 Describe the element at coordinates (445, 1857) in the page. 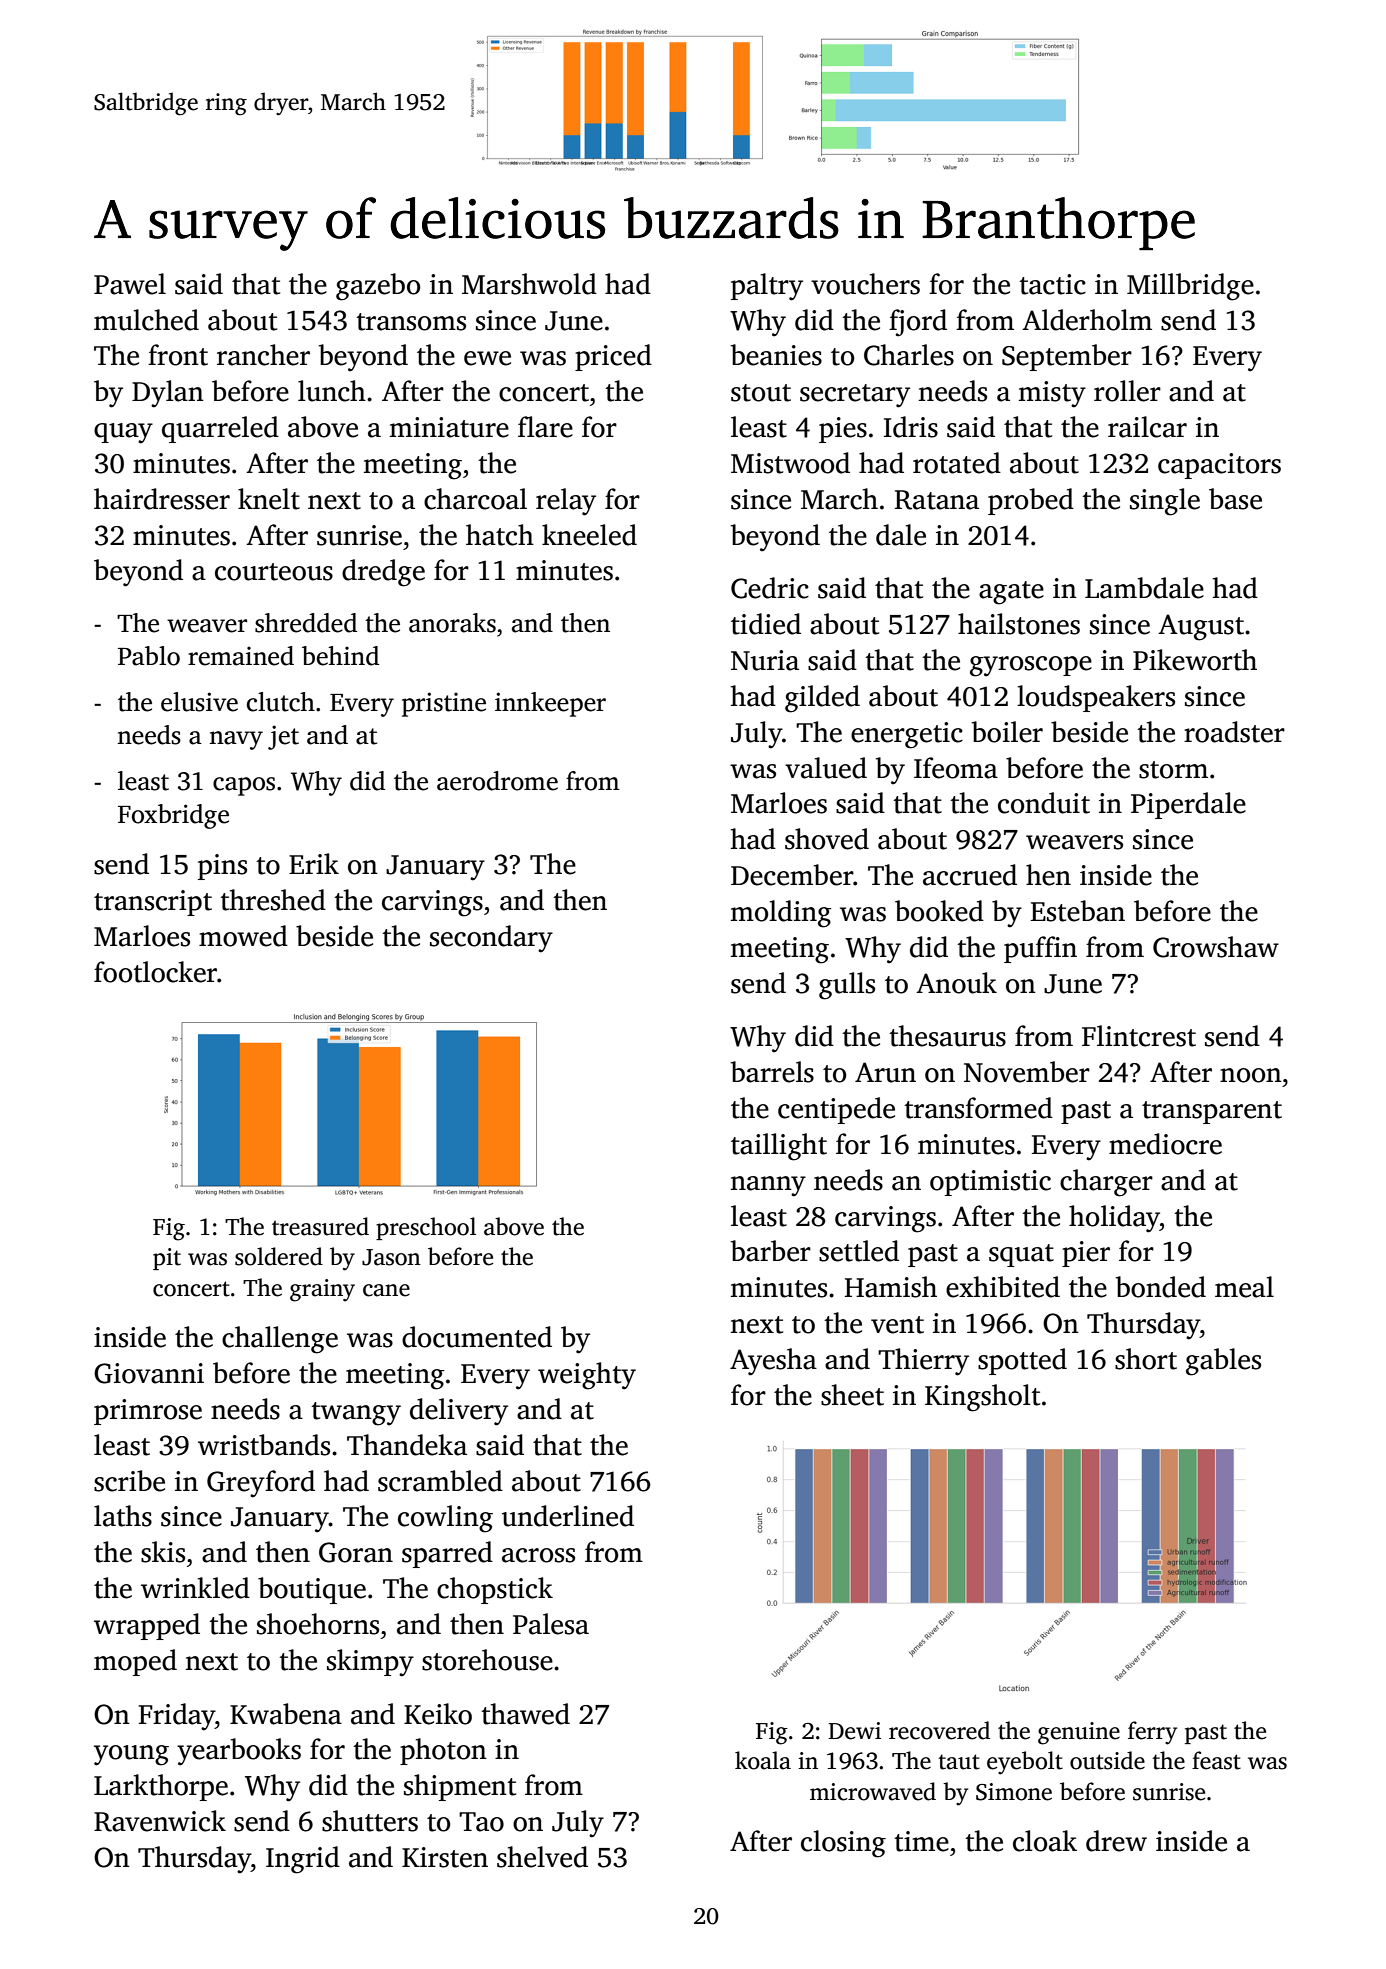

I see `Kirsten` at that location.
